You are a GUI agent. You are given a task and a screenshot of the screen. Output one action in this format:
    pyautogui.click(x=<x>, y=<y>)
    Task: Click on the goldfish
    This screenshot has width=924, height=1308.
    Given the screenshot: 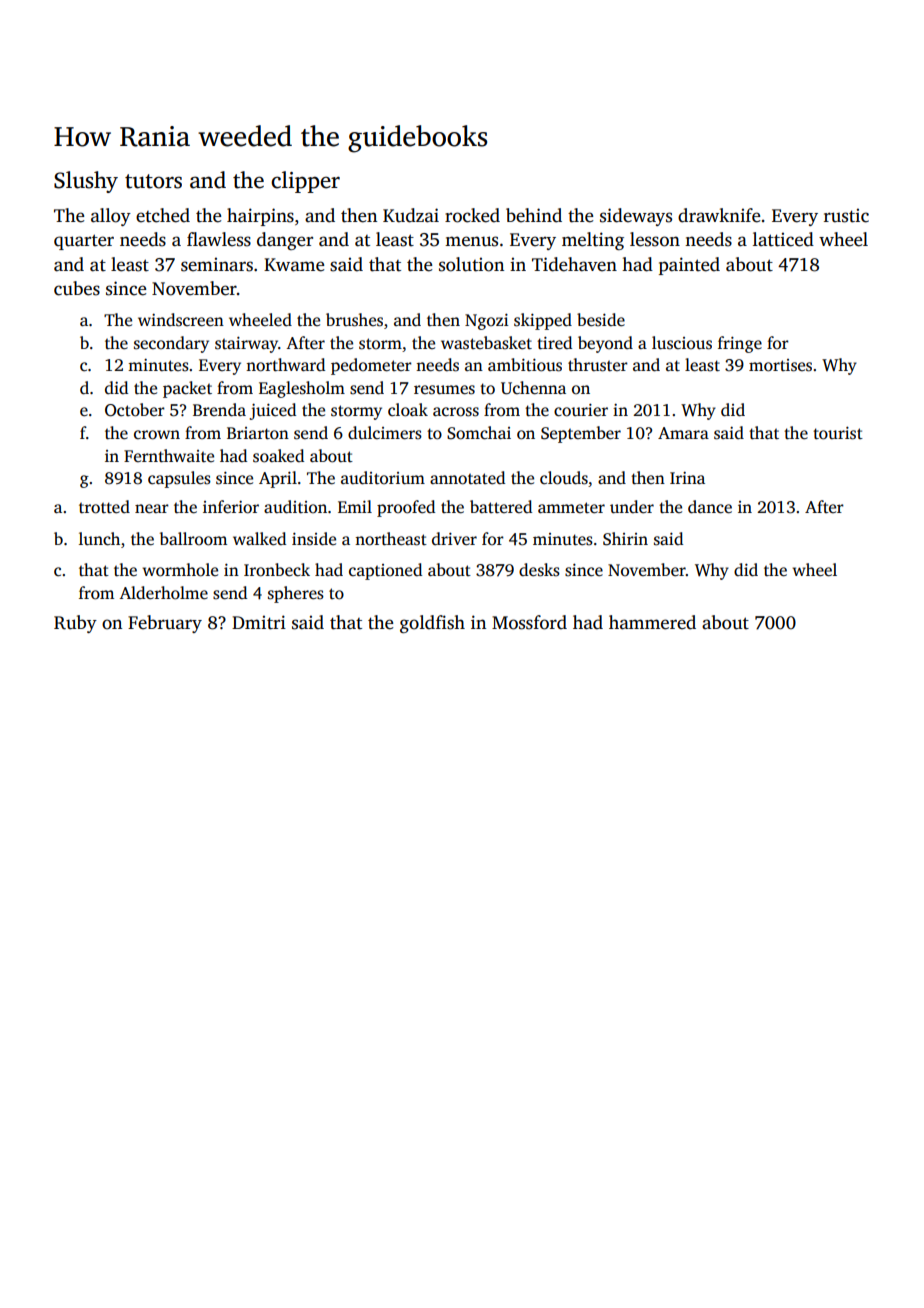 What is the action you would take?
    pyautogui.click(x=432, y=624)
